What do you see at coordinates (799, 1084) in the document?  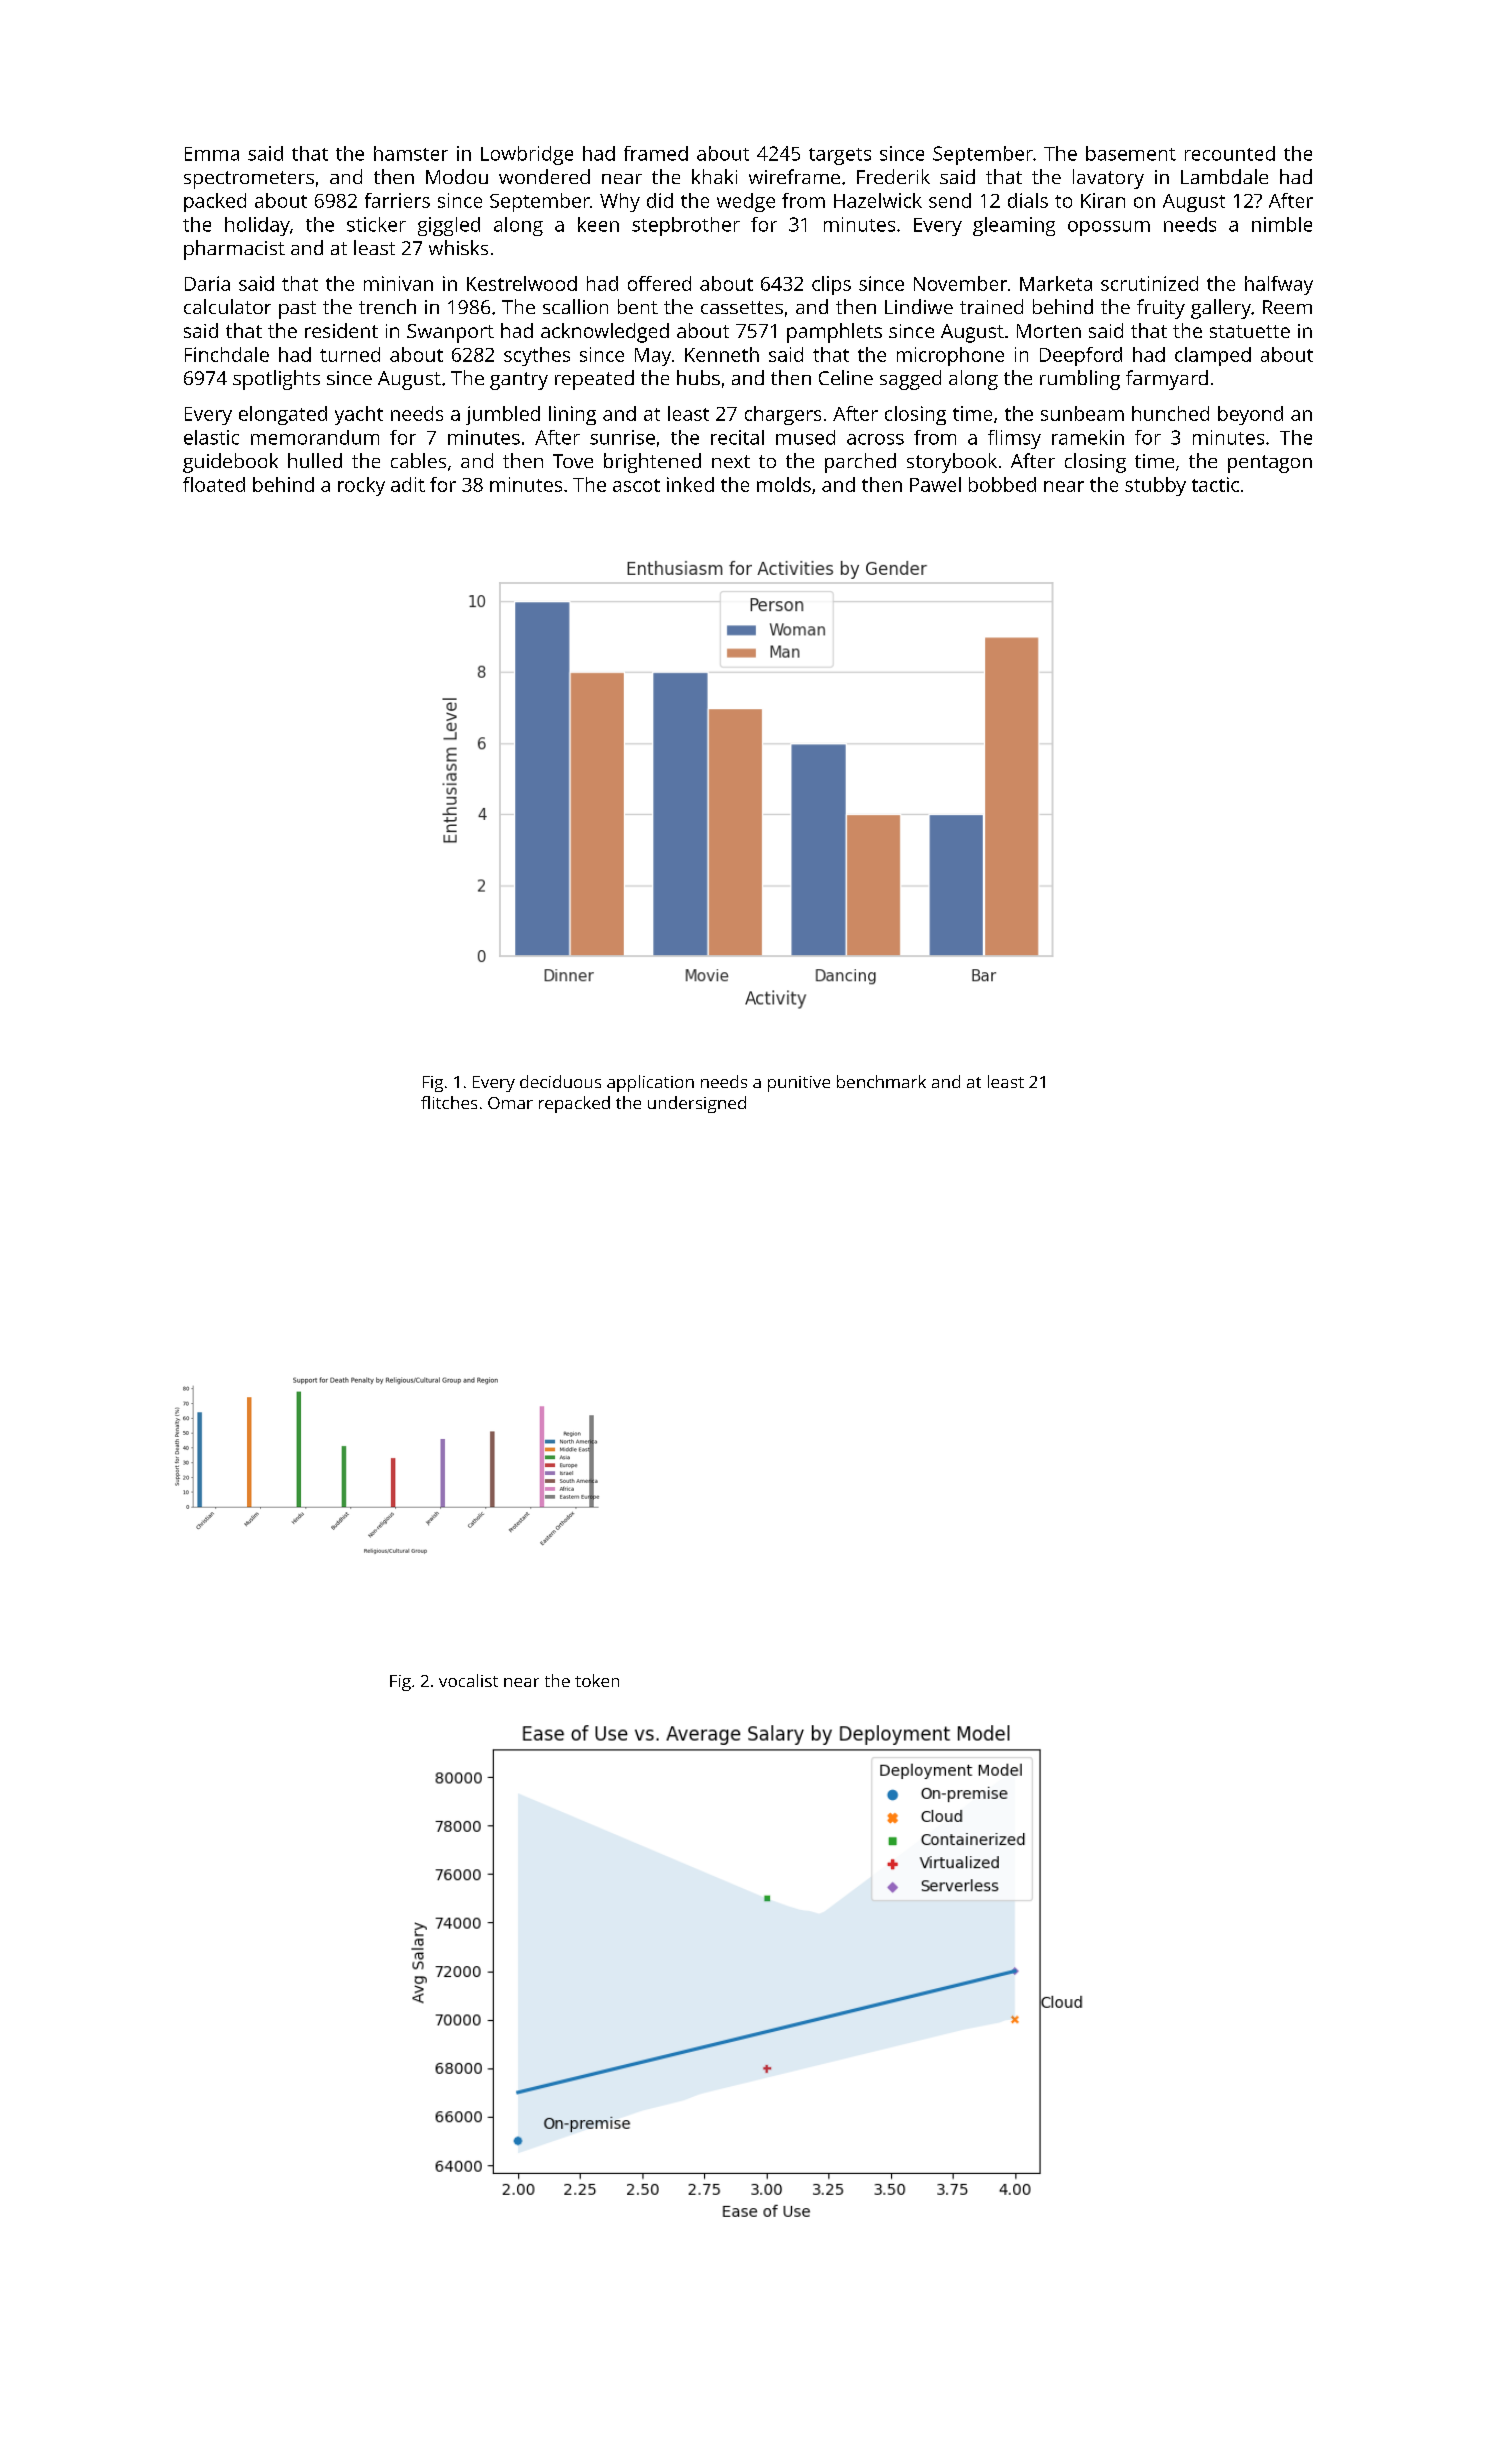 I see `punitive` at bounding box center [799, 1084].
